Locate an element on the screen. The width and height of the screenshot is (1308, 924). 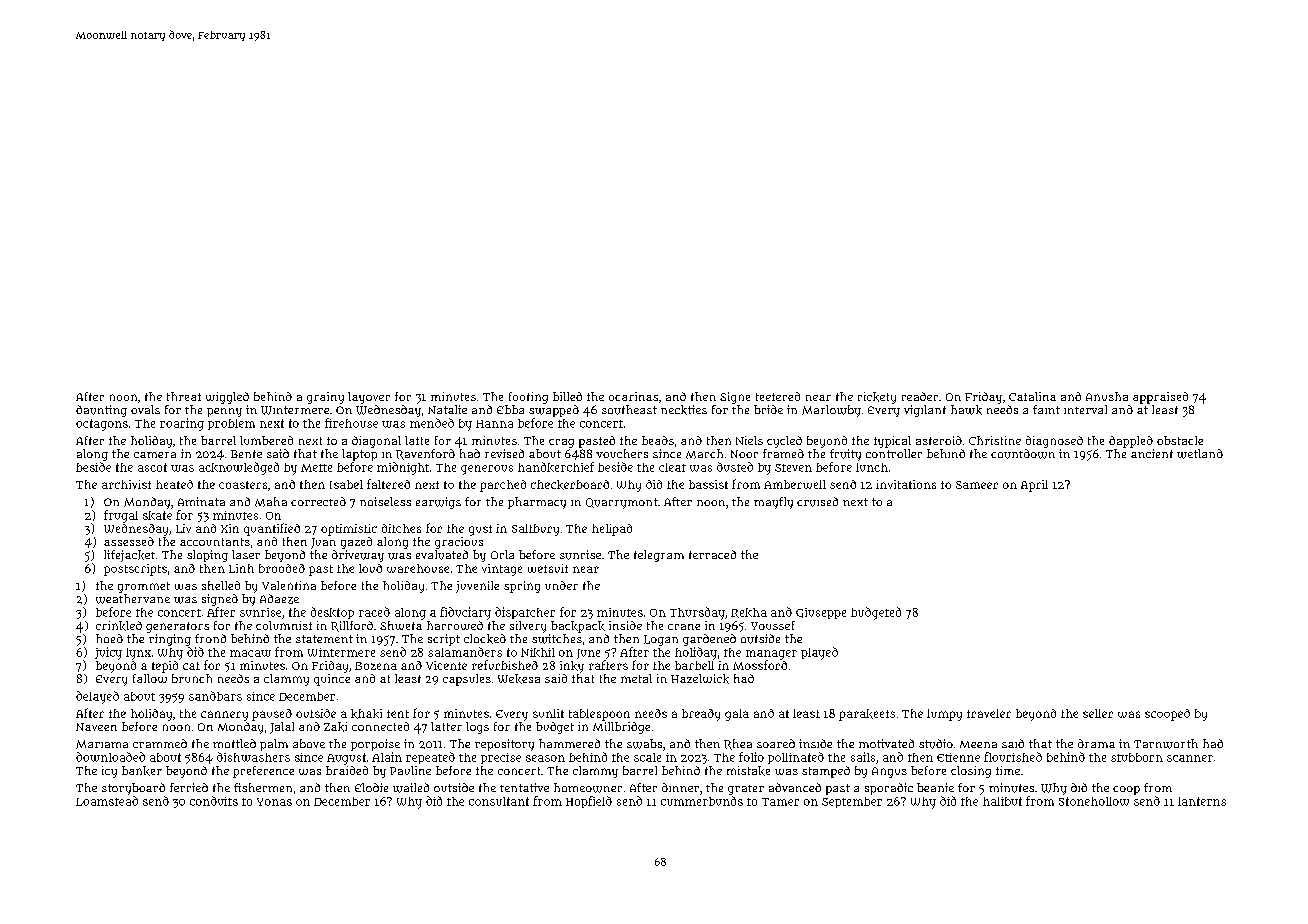
shelled is located at coordinates (221, 585).
